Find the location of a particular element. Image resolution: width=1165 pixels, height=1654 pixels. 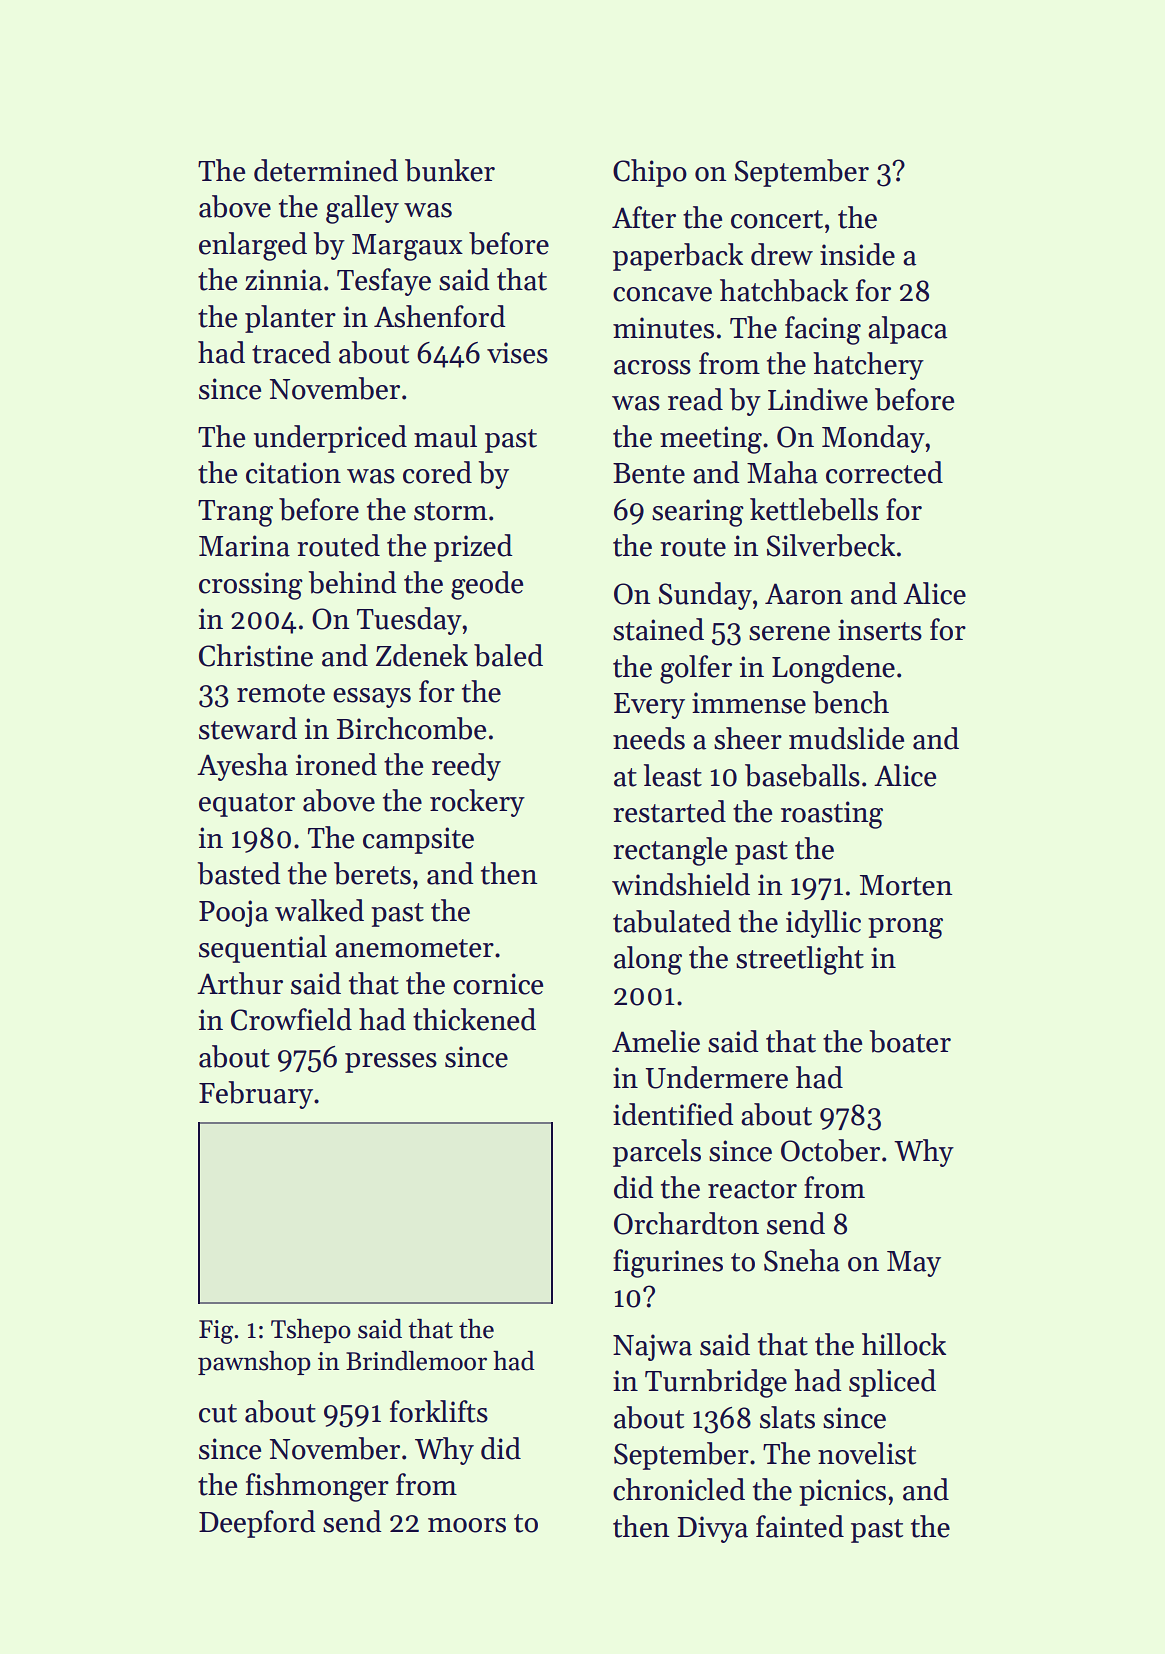

pawnshop is located at coordinates (254, 1363).
